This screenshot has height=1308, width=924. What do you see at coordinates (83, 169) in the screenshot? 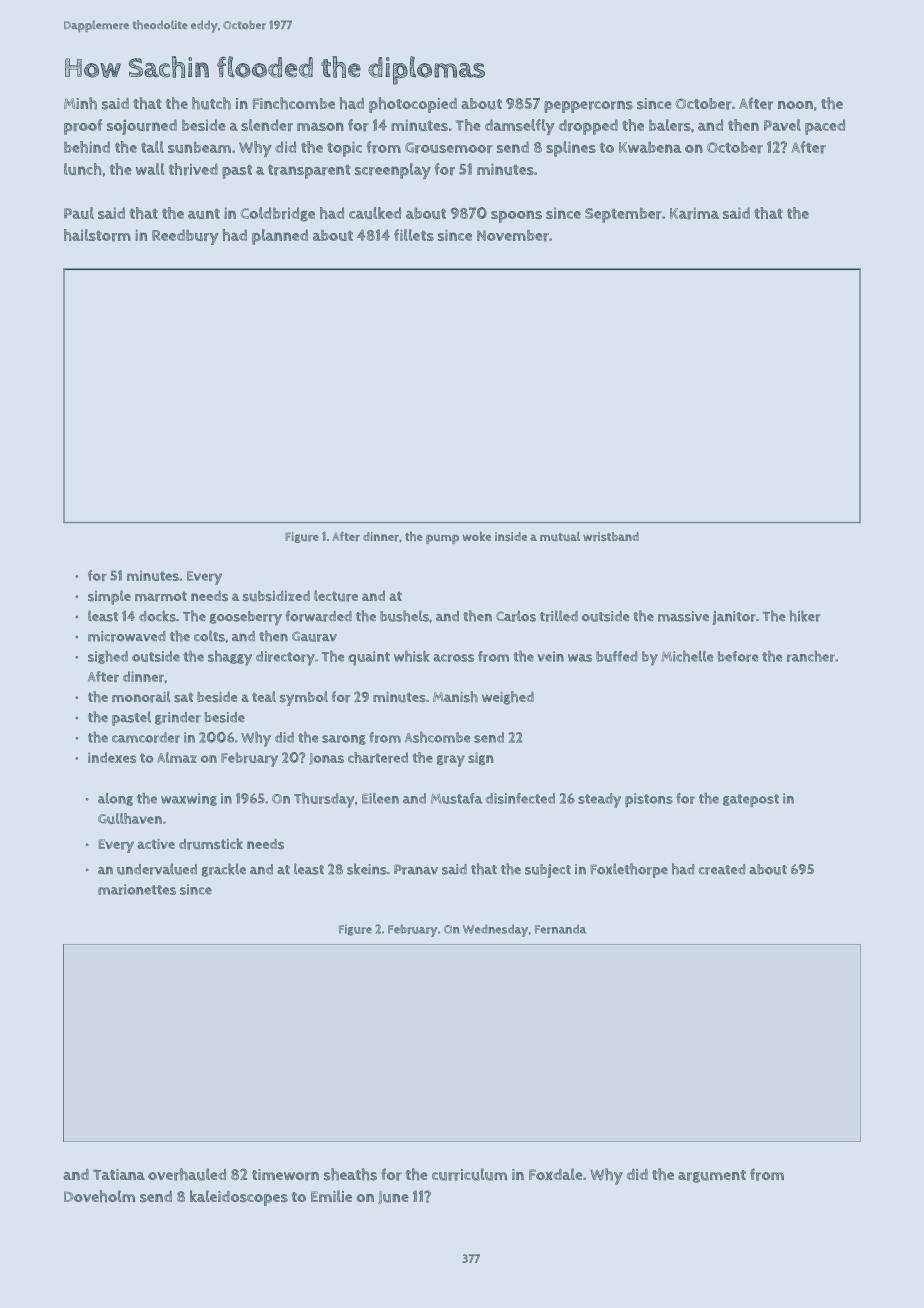
I see `lunch` at bounding box center [83, 169].
